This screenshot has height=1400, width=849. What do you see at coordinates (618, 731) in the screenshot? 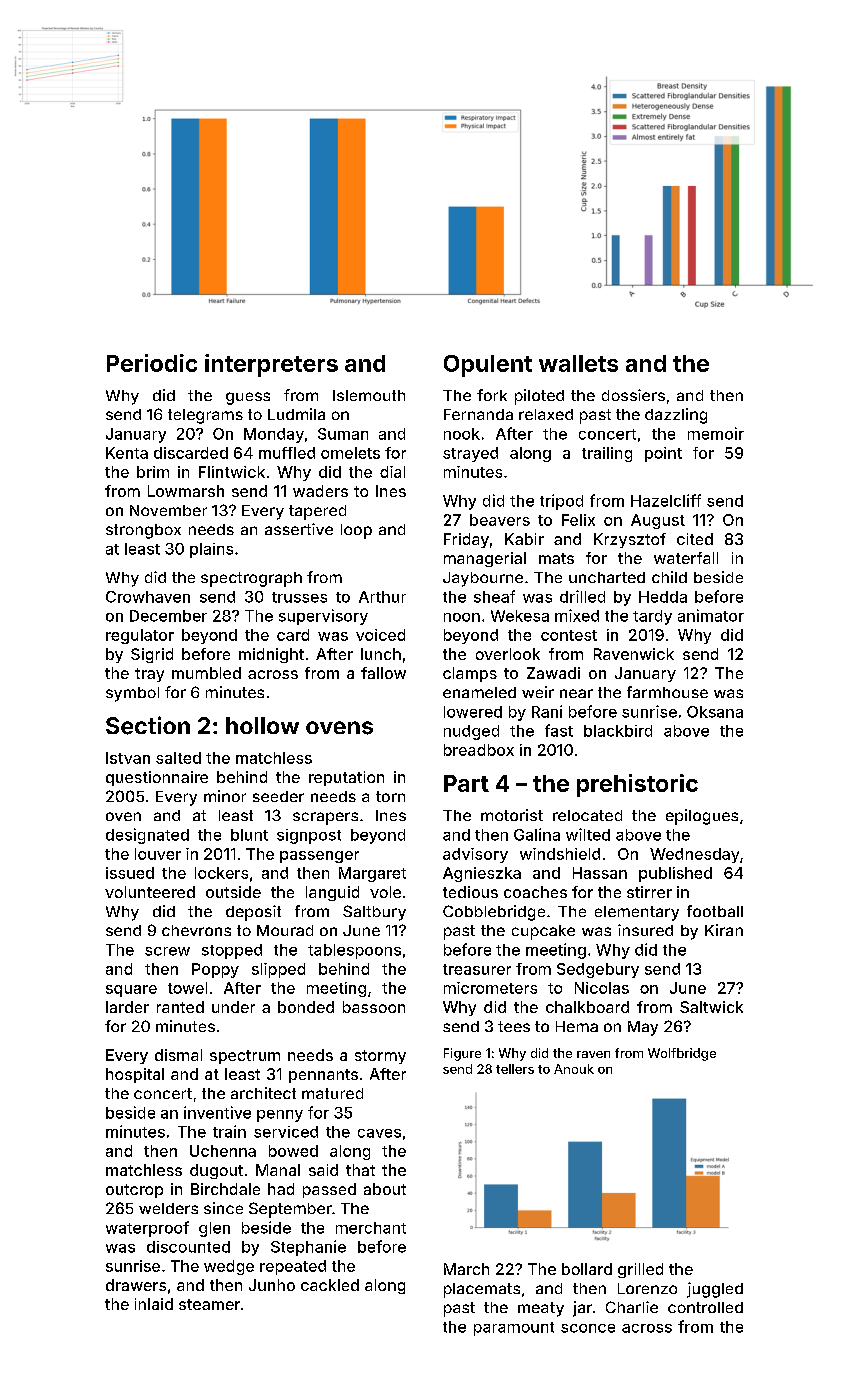
I see `blackbird` at bounding box center [618, 731].
